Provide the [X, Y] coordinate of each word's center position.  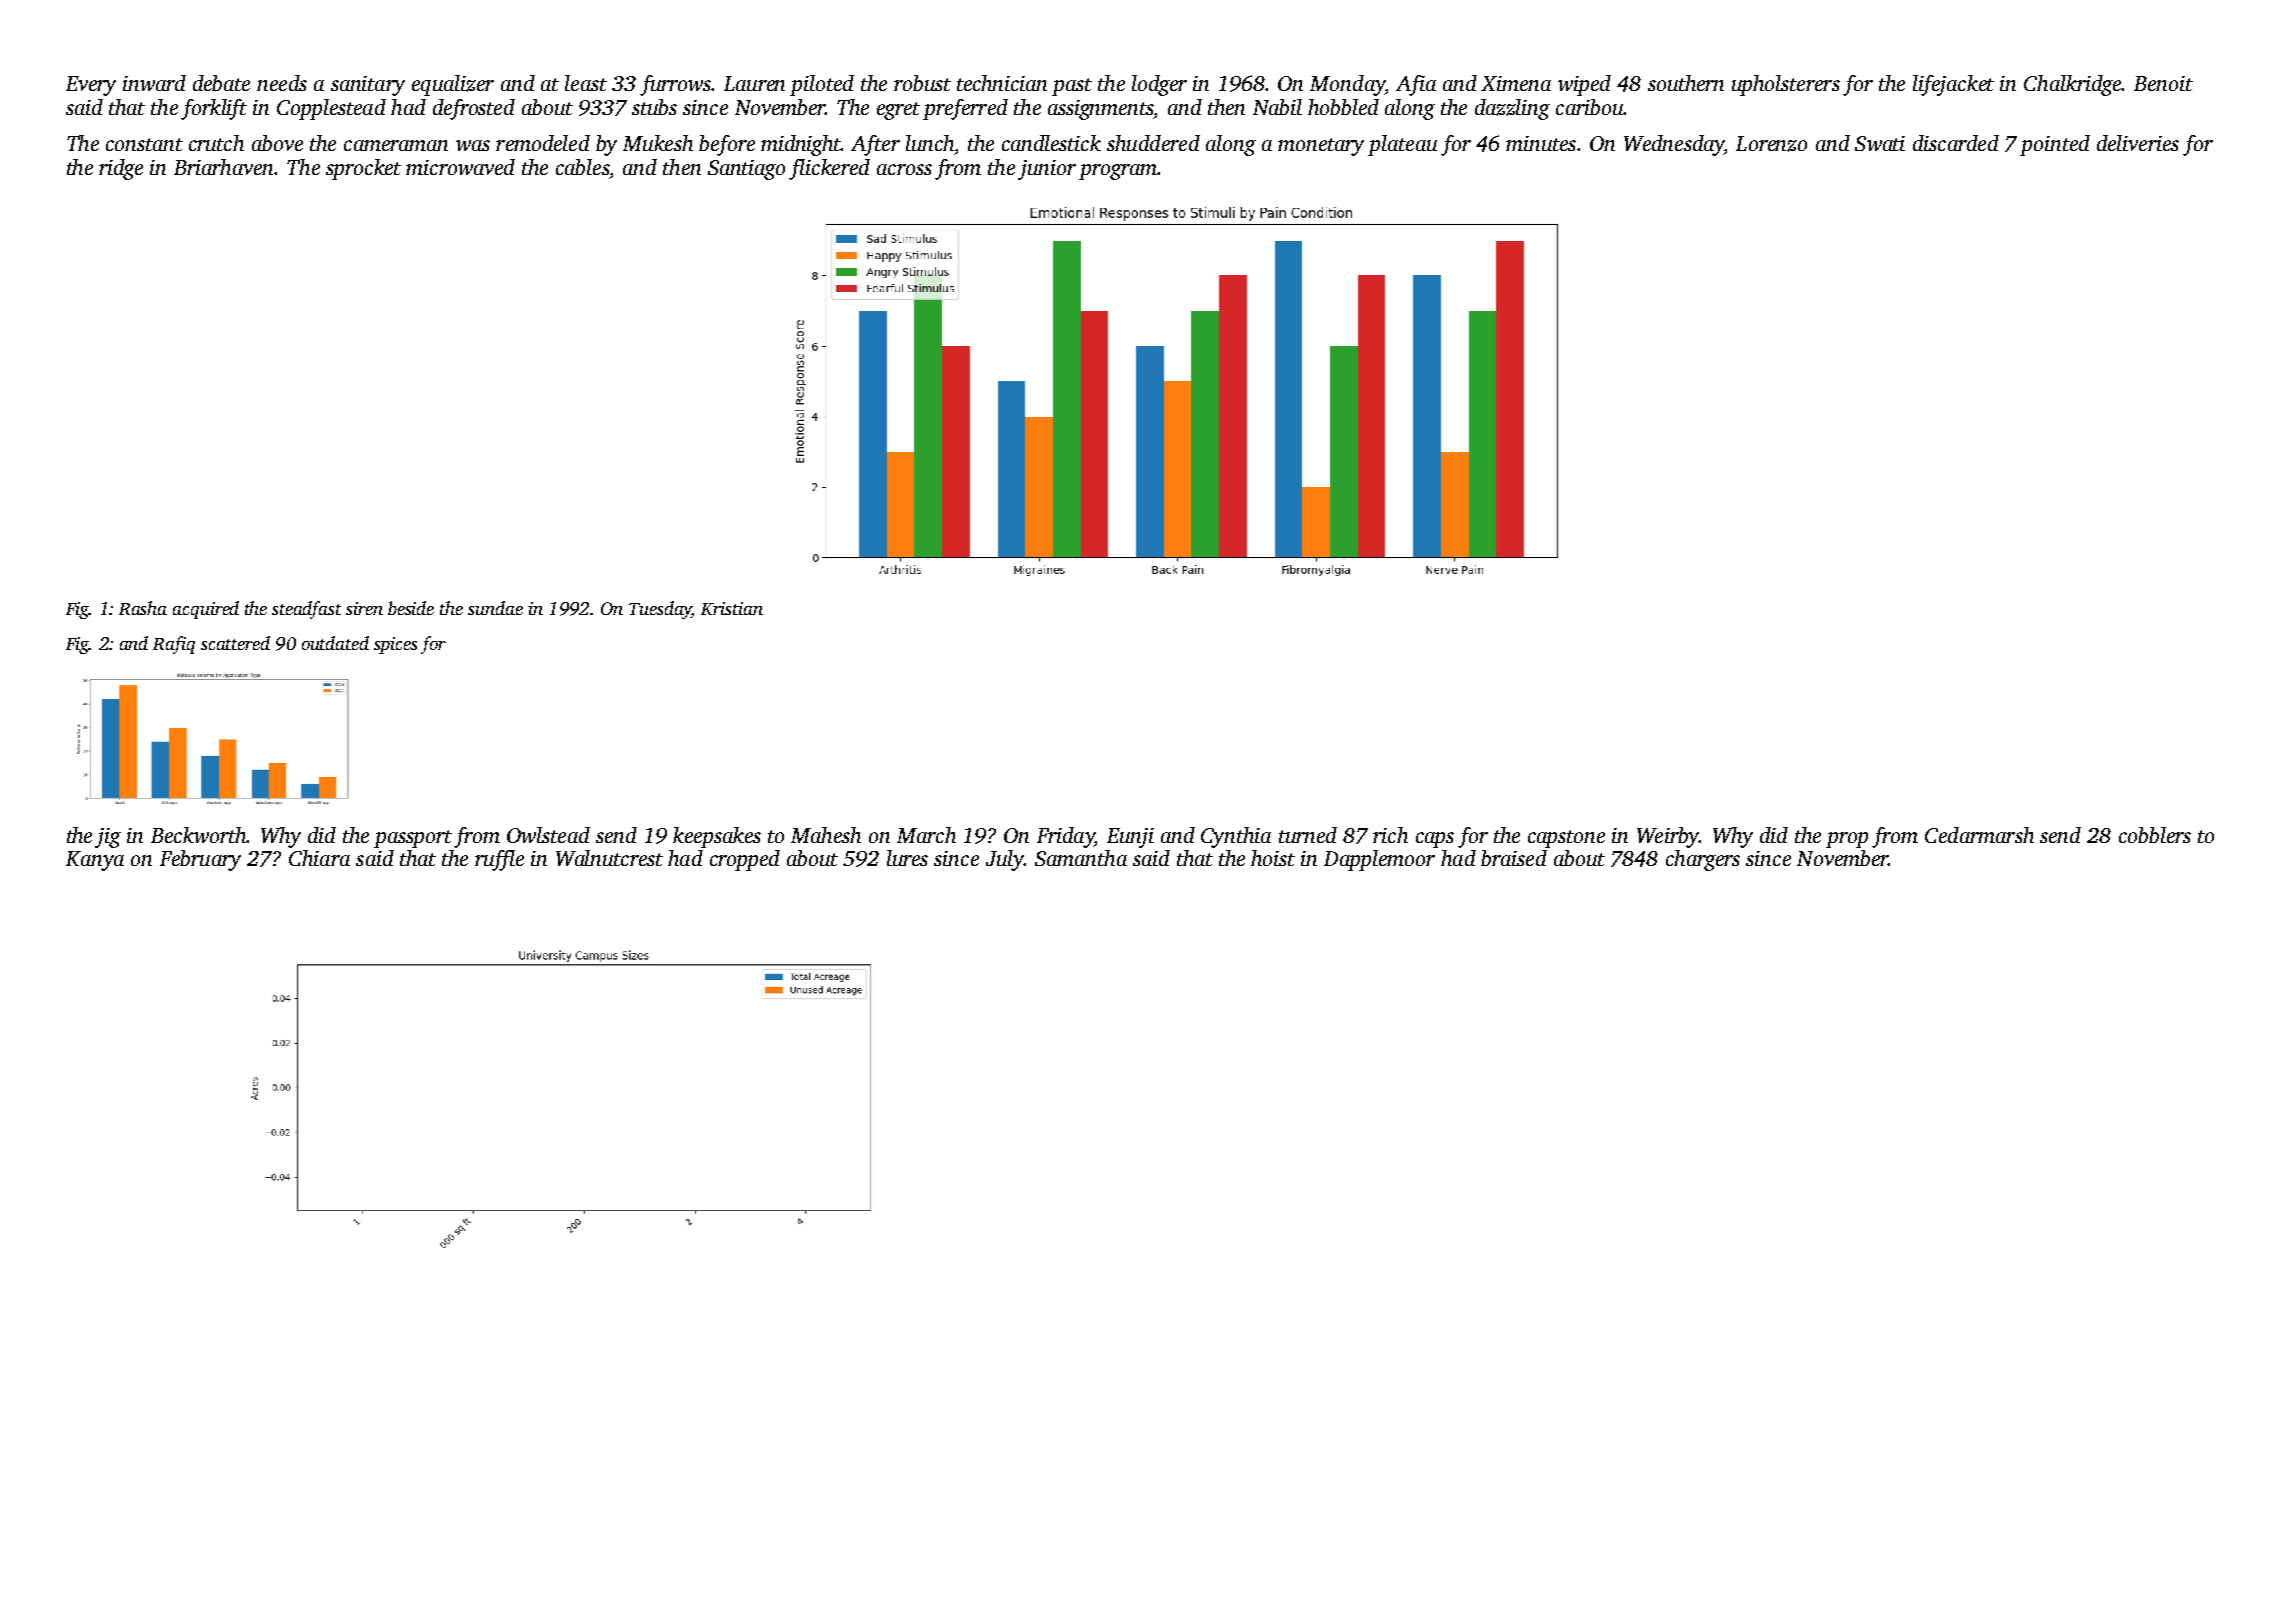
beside [411, 608]
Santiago [746, 170]
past [1072, 87]
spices [395, 645]
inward [154, 83]
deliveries [2138, 143]
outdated [335, 643]
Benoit [2163, 83]
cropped [745, 860]
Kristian [732, 608]
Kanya [95, 861]
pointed [2055, 145]
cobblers [2155, 835]
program [1118, 172]
